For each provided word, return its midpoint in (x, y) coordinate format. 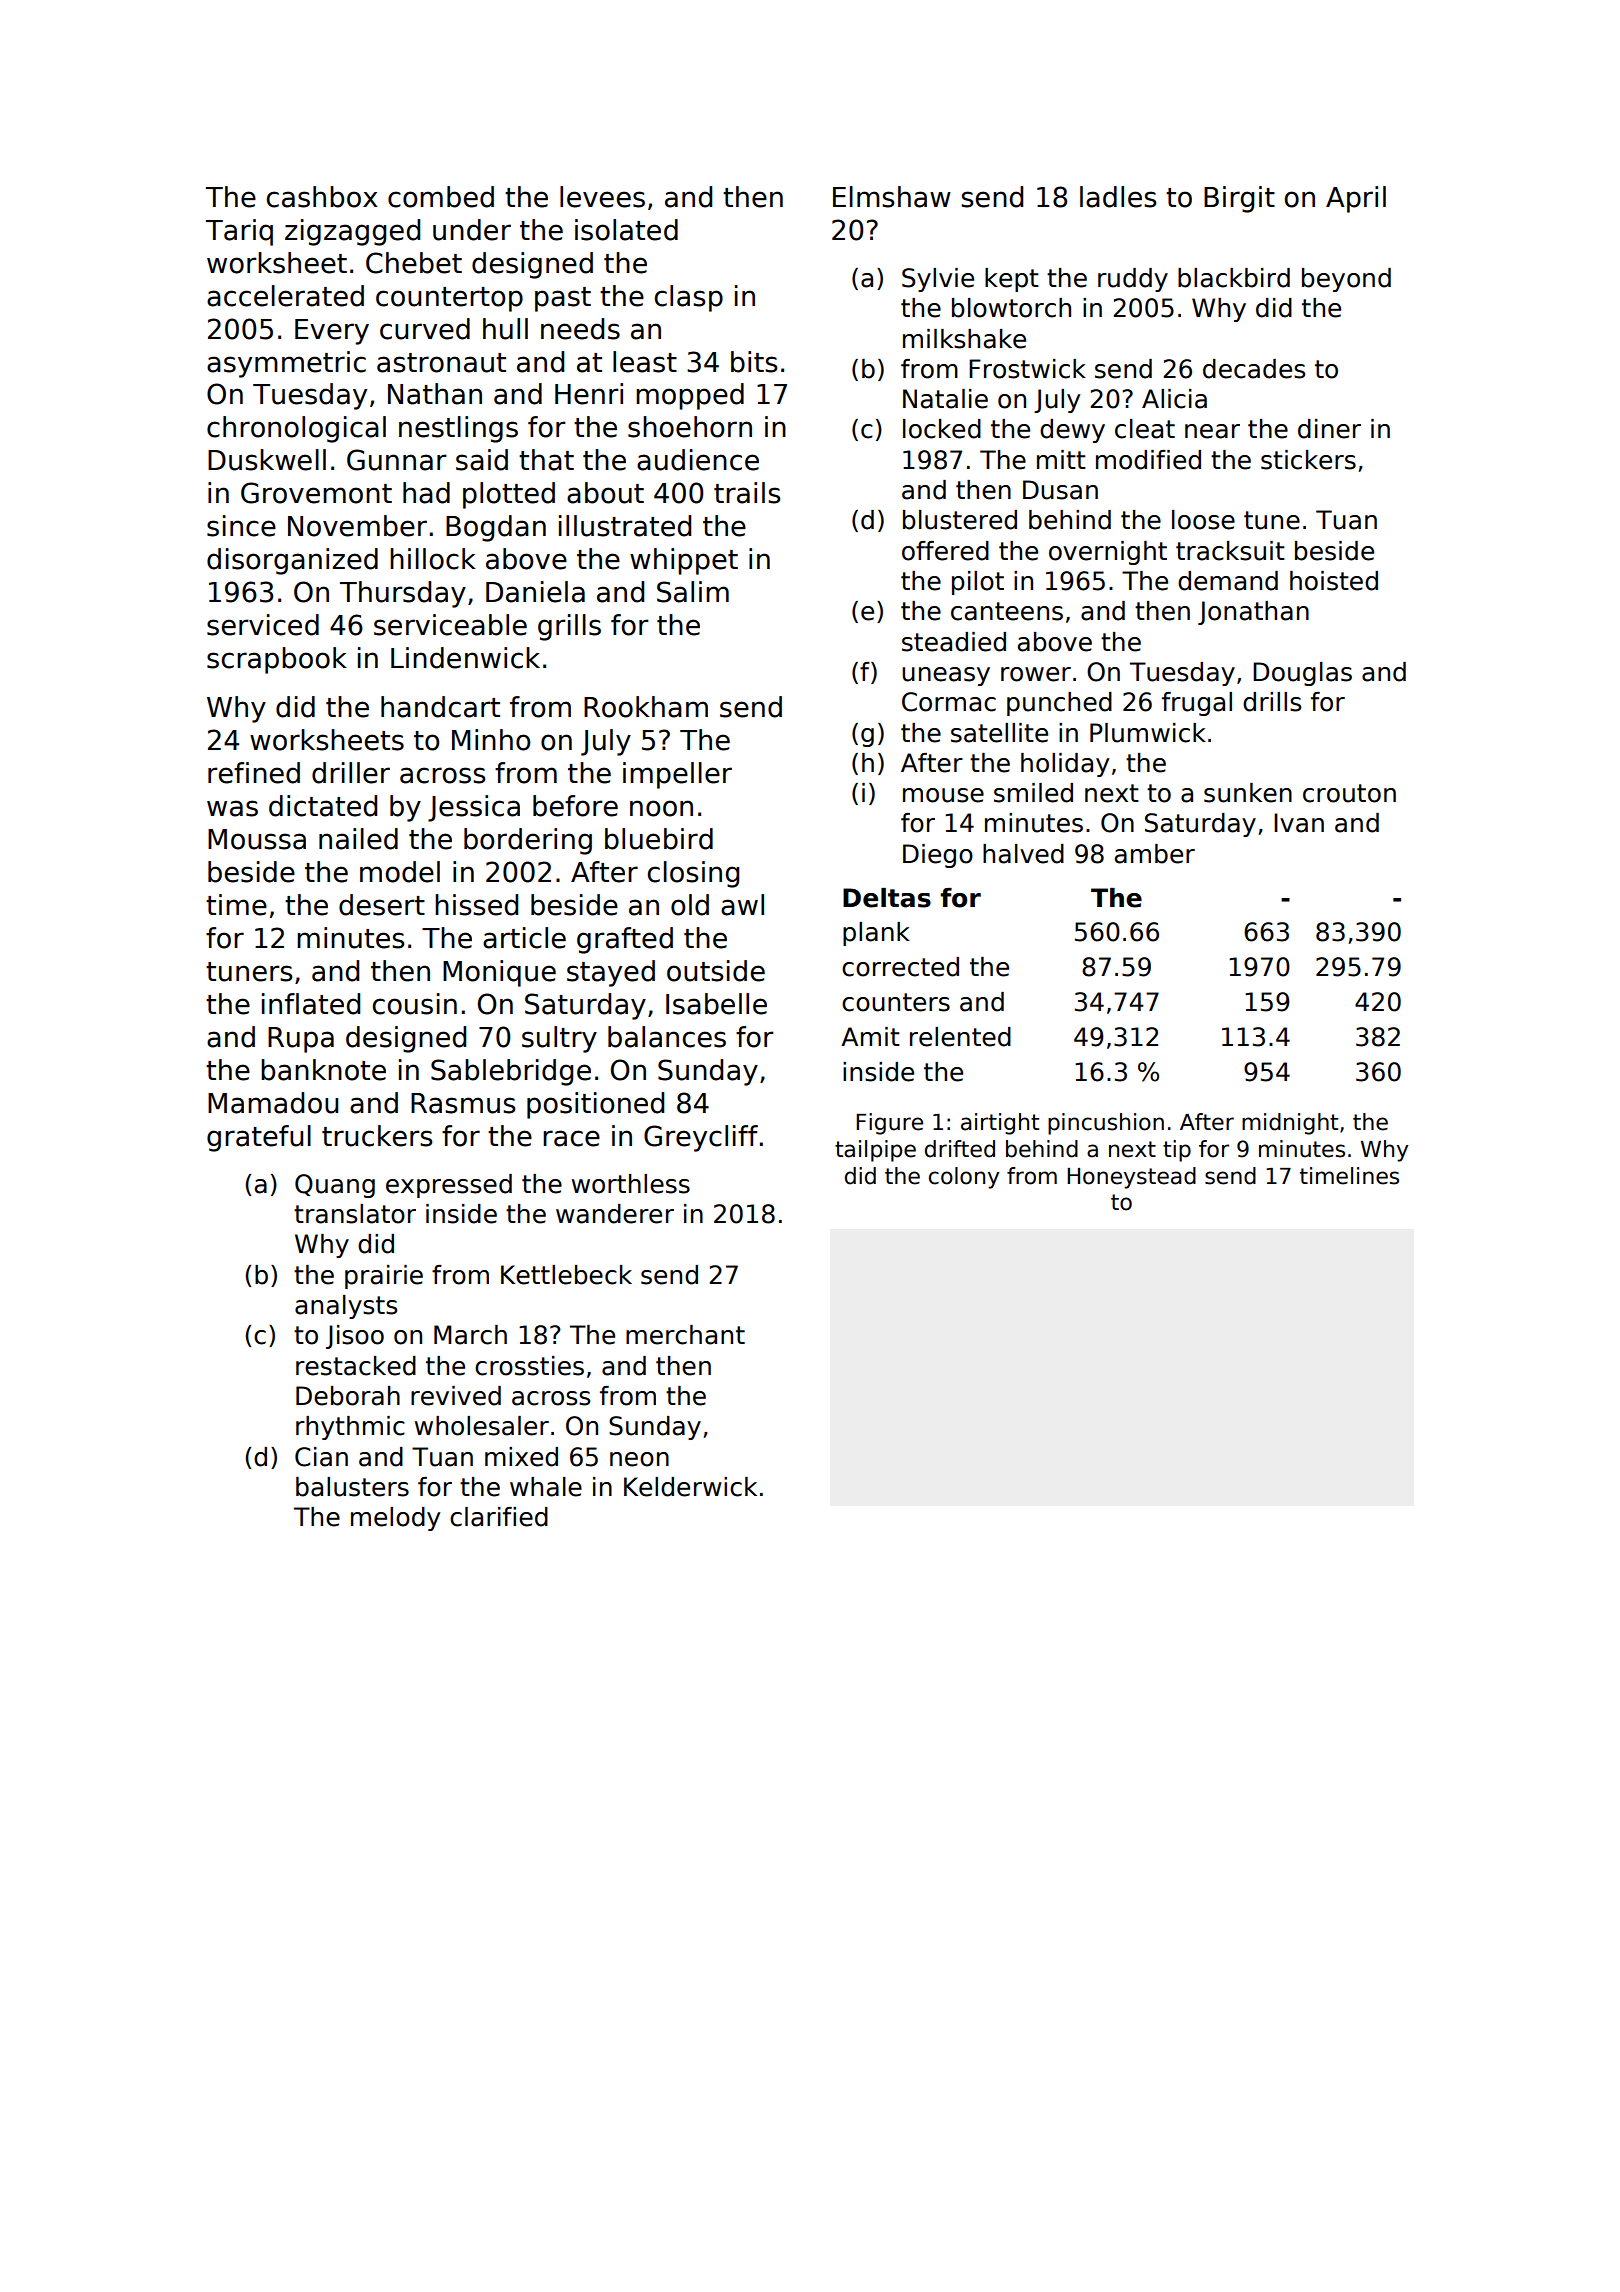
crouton (1349, 793)
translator (355, 1214)
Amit (870, 1036)
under (472, 230)
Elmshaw (892, 197)
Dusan (1060, 490)
